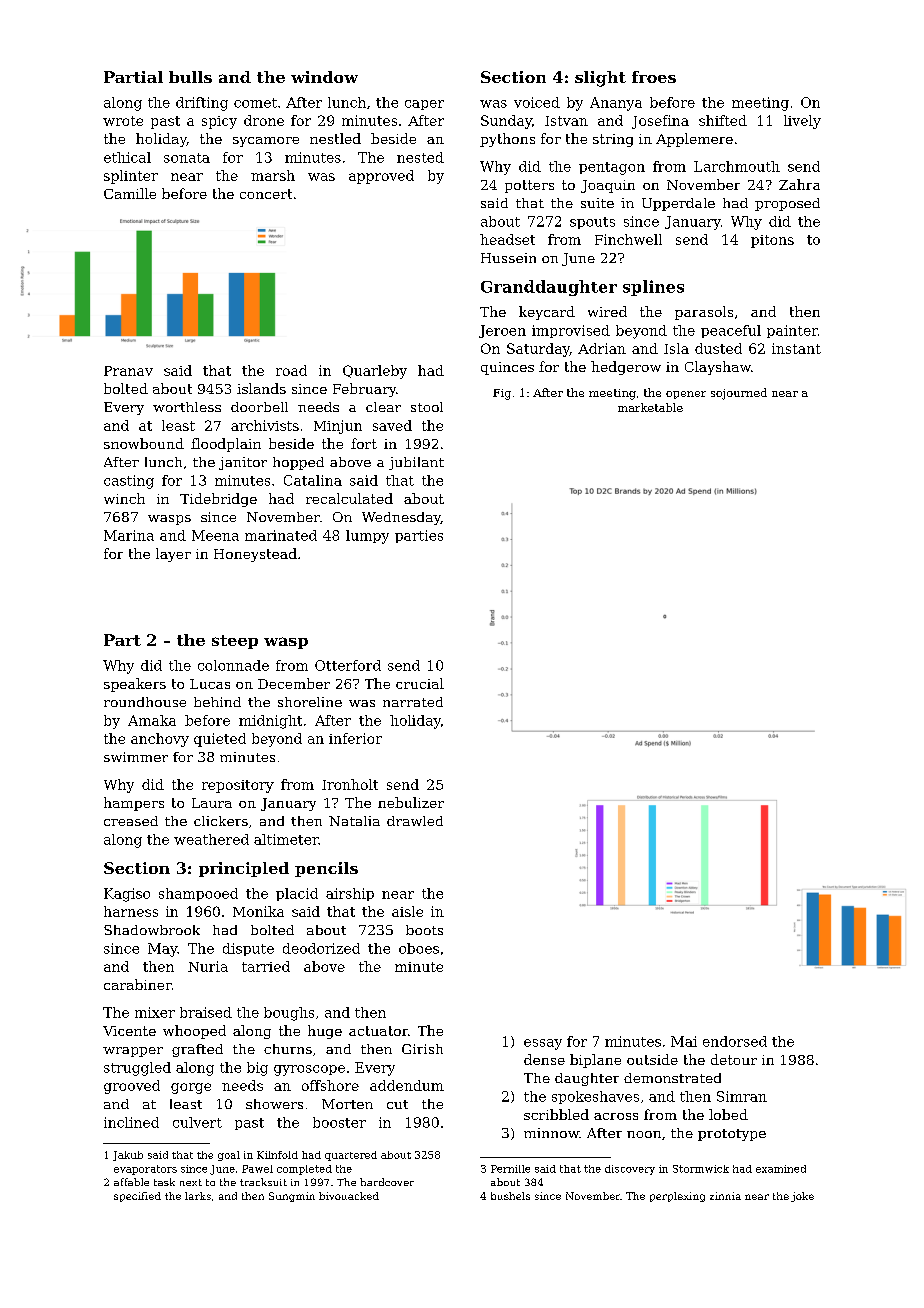 Image resolution: width=924 pixels, height=1308 pixels. I want to click on Mai, so click(684, 1041).
